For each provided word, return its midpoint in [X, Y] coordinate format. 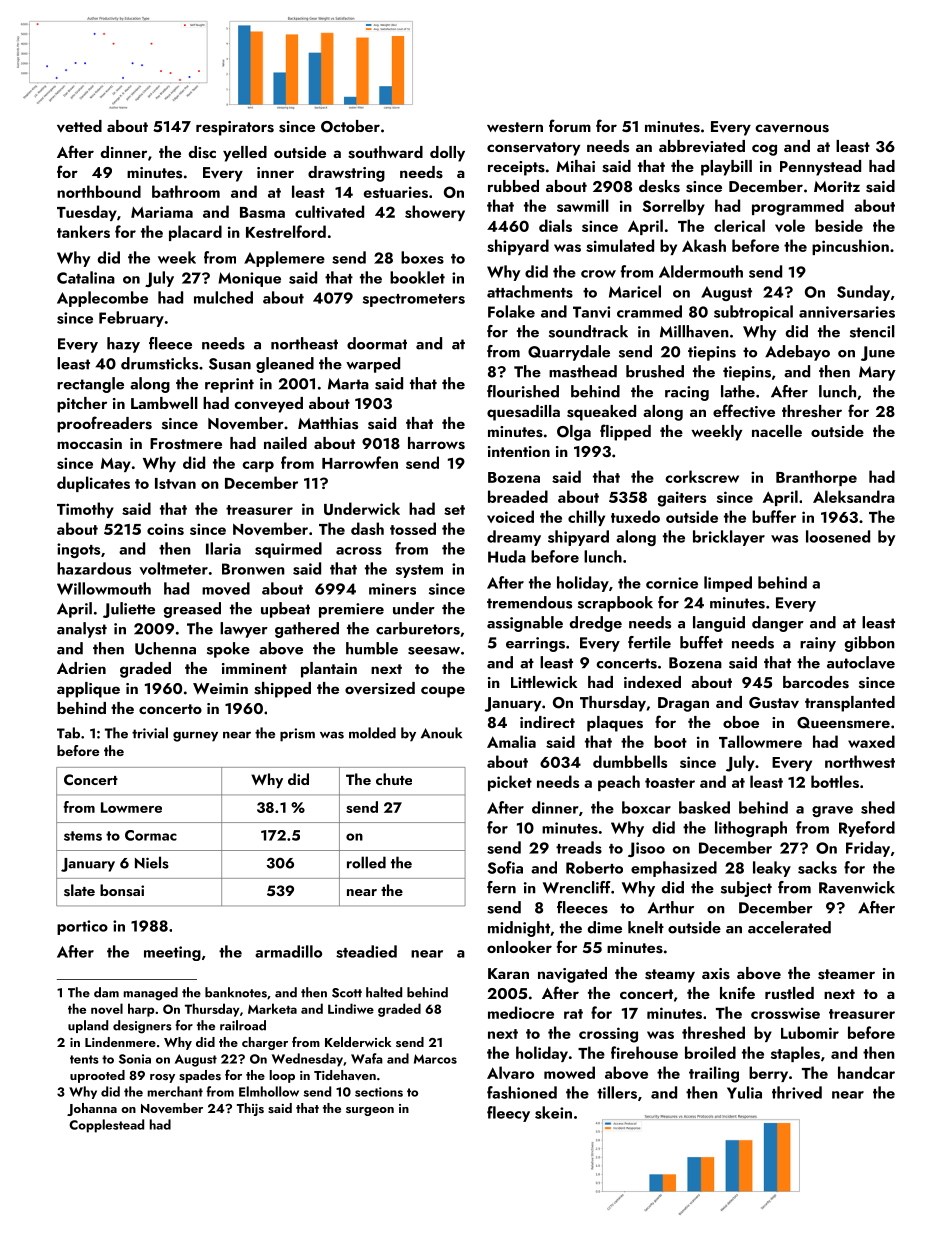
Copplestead [106, 1126]
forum [570, 125]
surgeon [370, 1111]
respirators [235, 128]
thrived [797, 1092]
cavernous [792, 128]
